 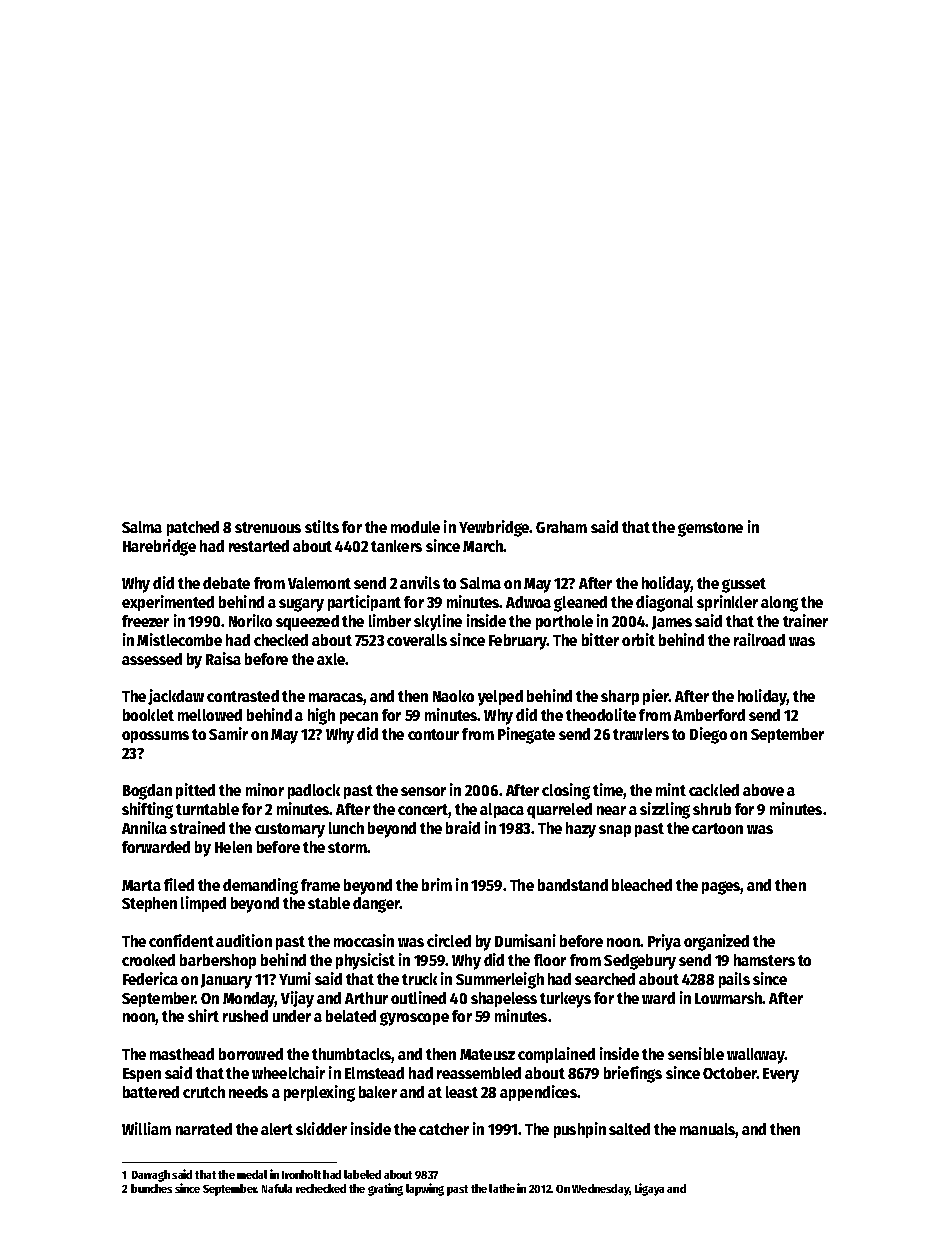 What do you see at coordinates (717, 828) in the document?
I see `cartoon` at bounding box center [717, 828].
